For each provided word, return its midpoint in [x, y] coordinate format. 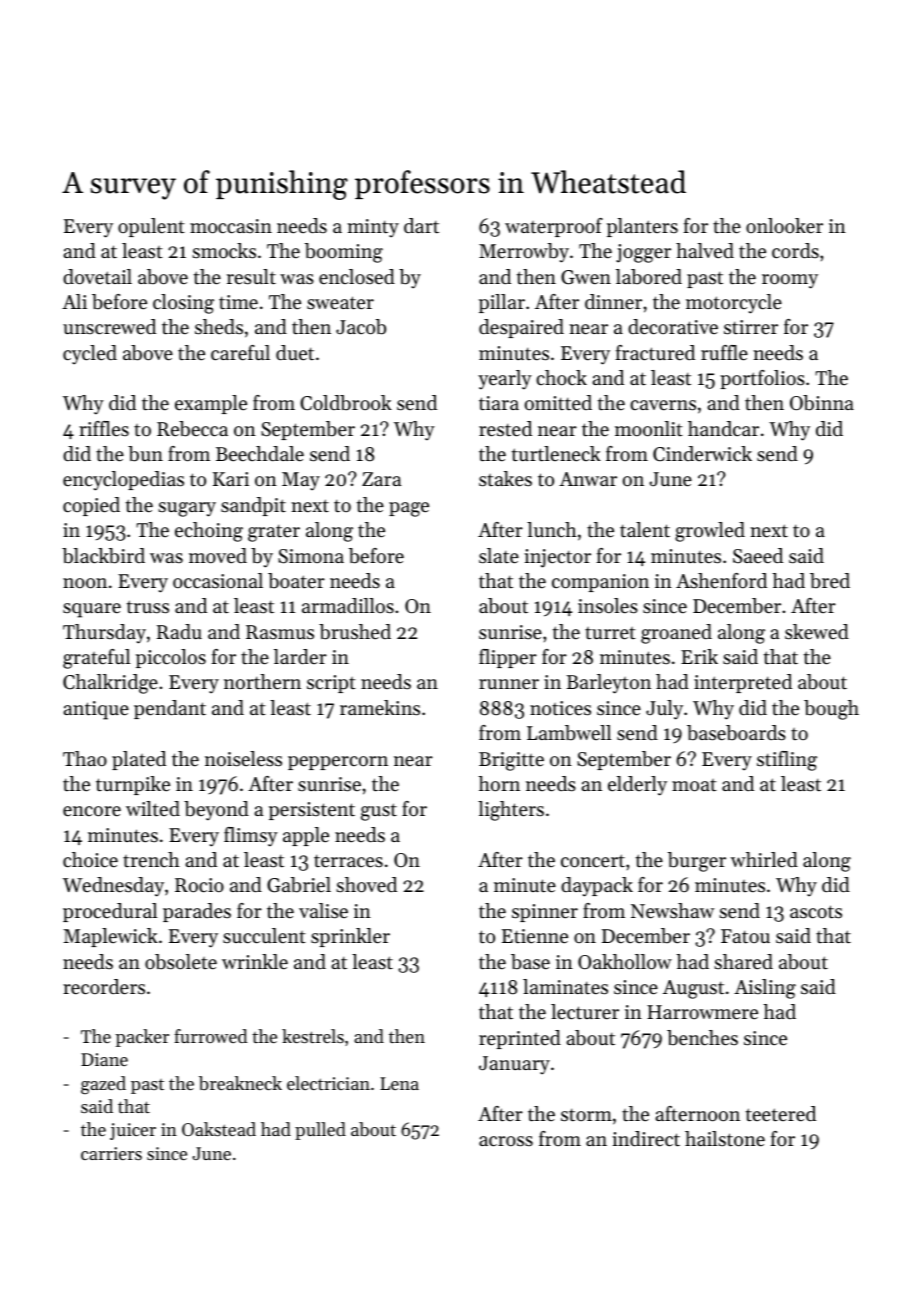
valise [323, 911]
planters [642, 227]
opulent [151, 227]
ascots [816, 912]
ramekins [380, 708]
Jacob [361, 327]
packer [142, 1038]
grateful [96, 659]
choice [90, 860]
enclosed [357, 277]
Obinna [822, 403]
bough [831, 710]
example [211, 404]
